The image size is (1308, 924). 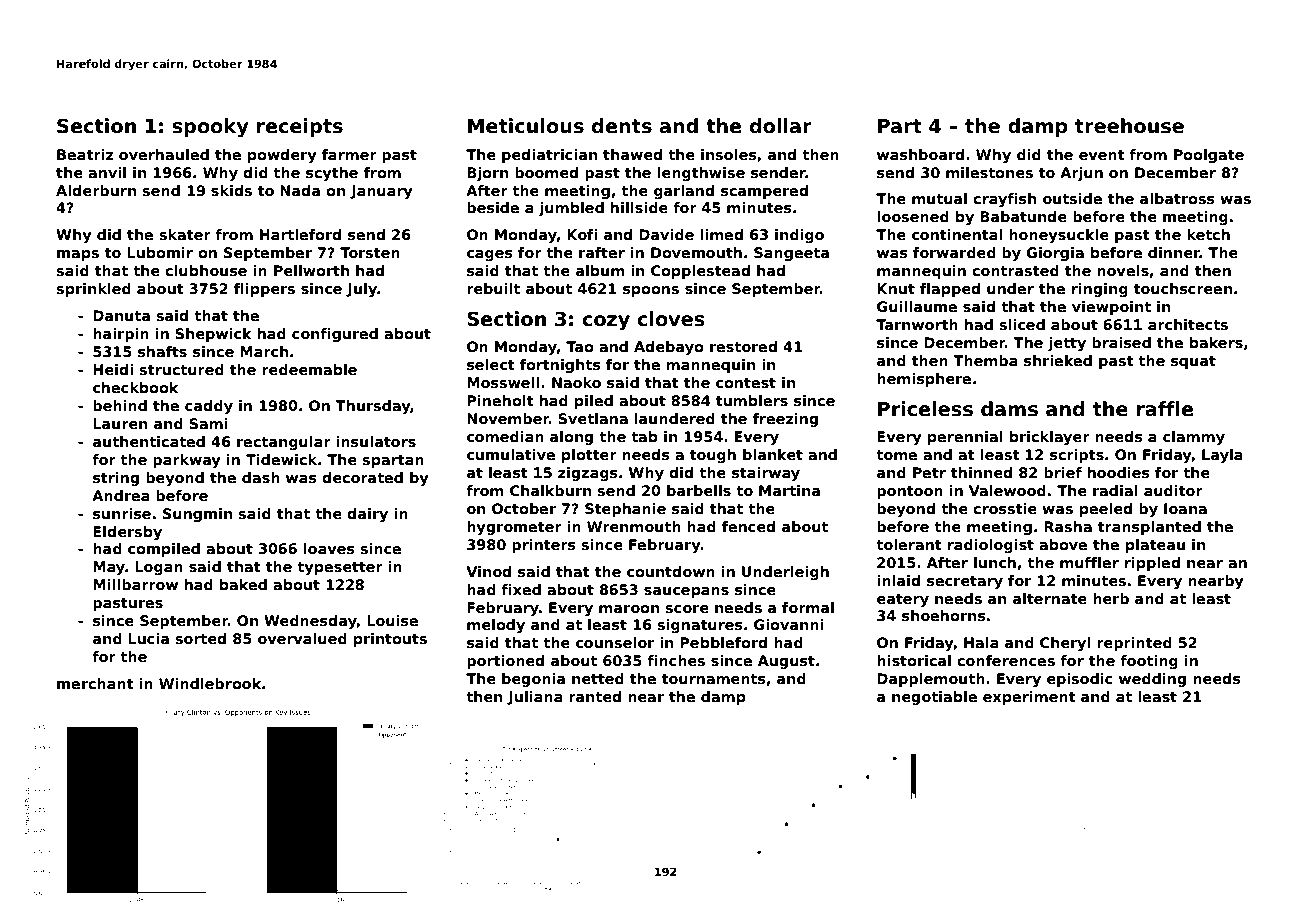 What do you see at coordinates (120, 423) in the screenshot?
I see `Lauren` at bounding box center [120, 423].
